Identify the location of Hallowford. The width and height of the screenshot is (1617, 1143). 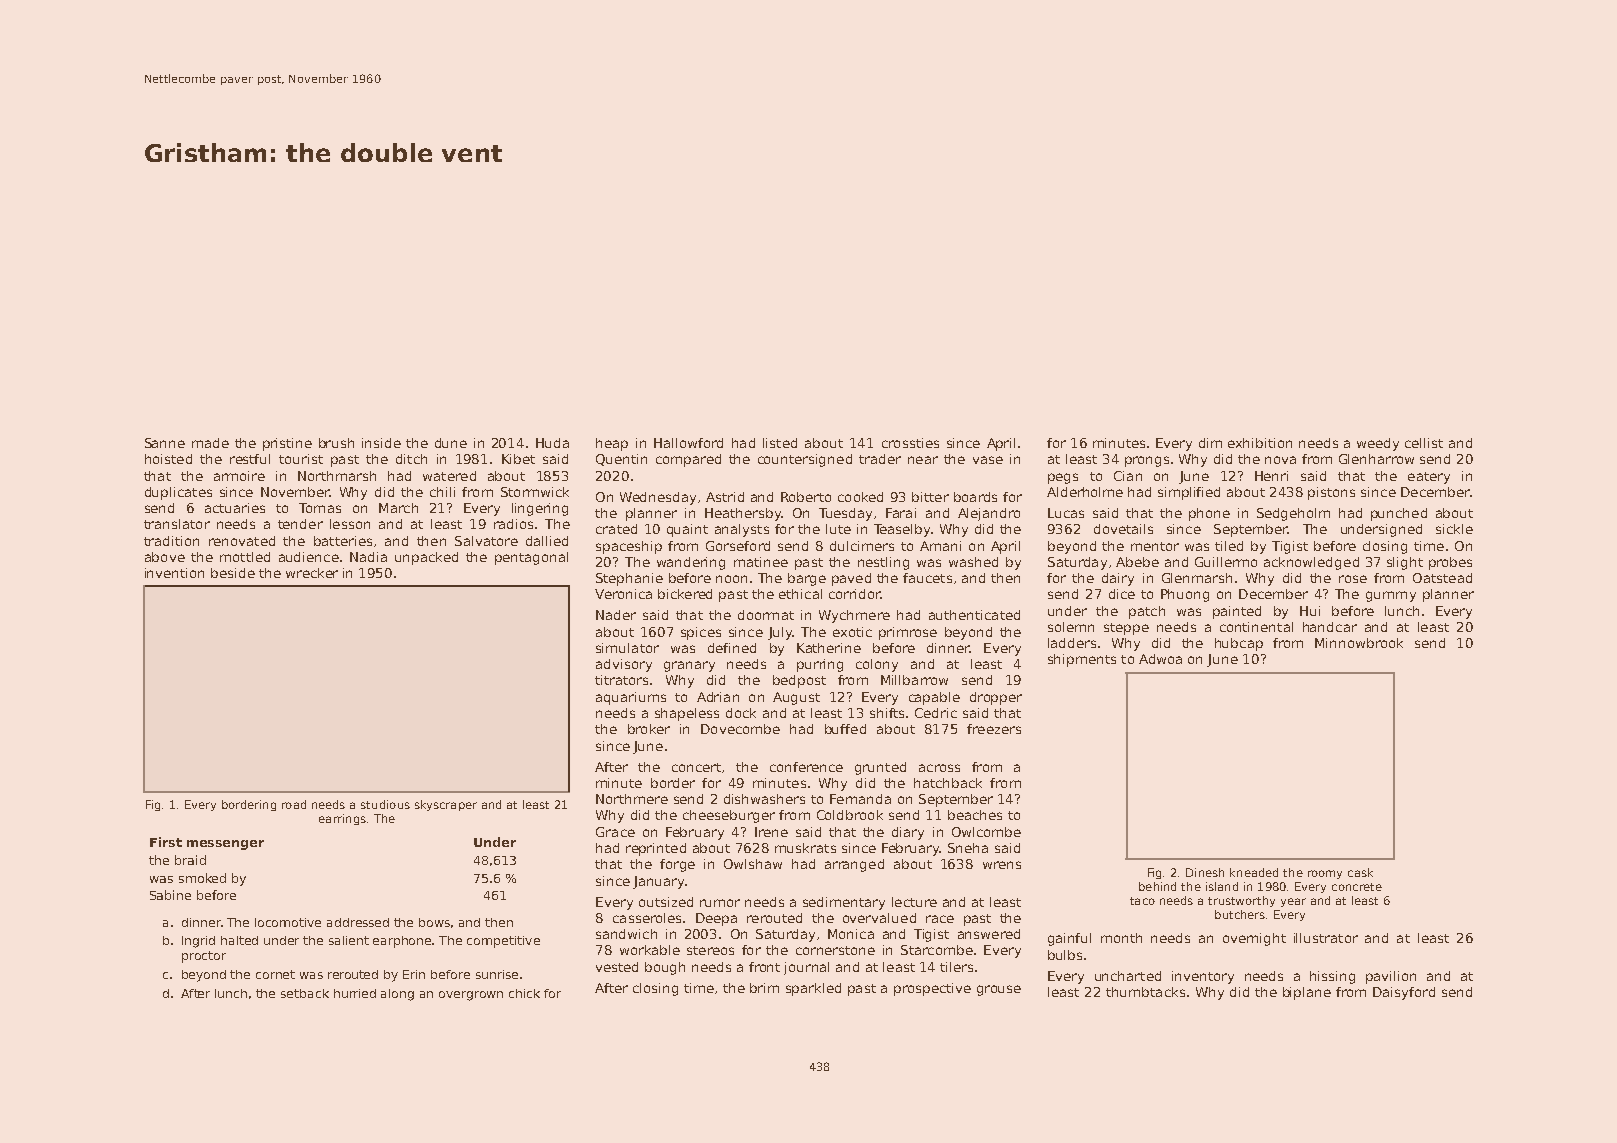
(688, 443).
